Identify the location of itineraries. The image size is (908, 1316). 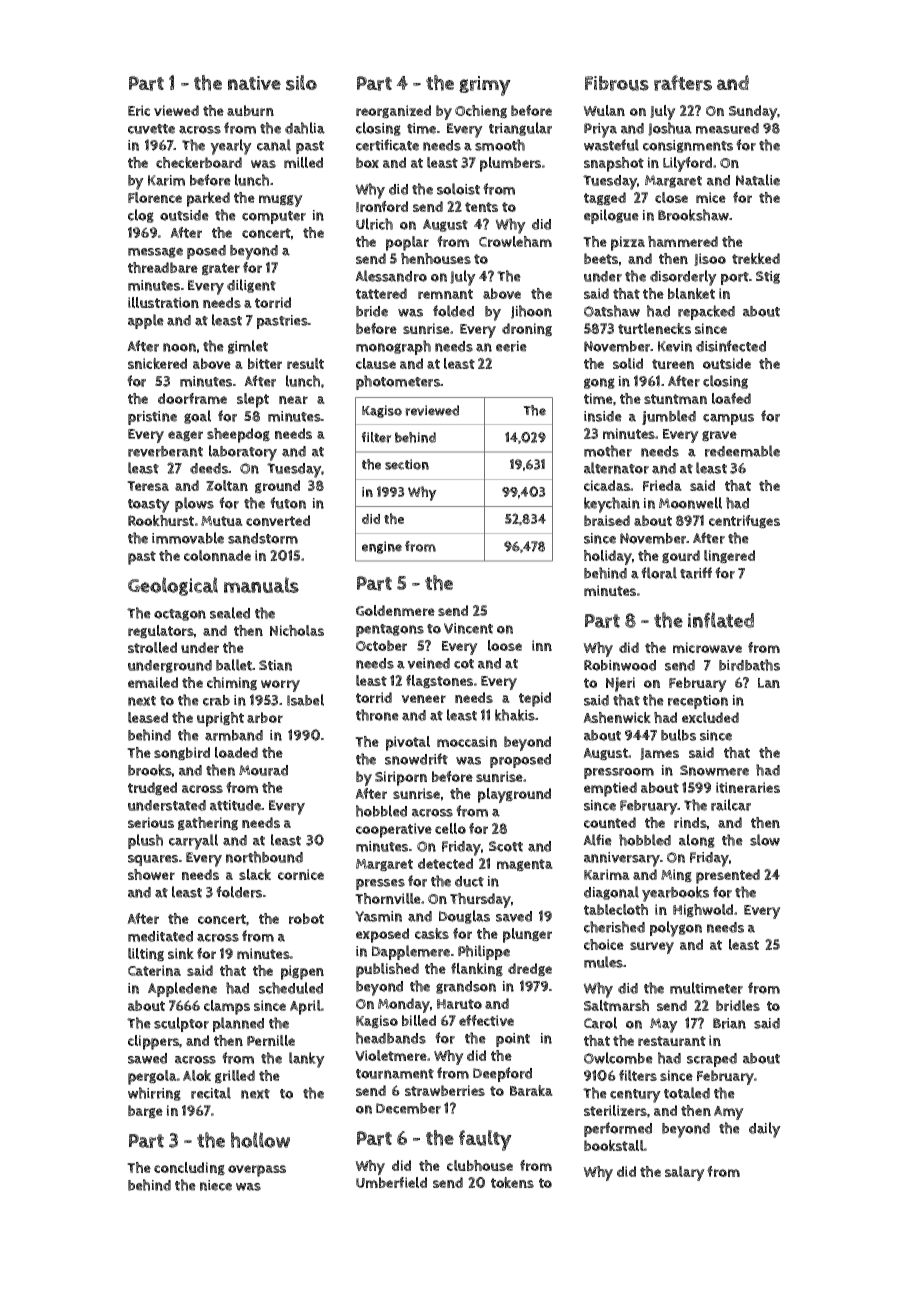
(748, 787).
